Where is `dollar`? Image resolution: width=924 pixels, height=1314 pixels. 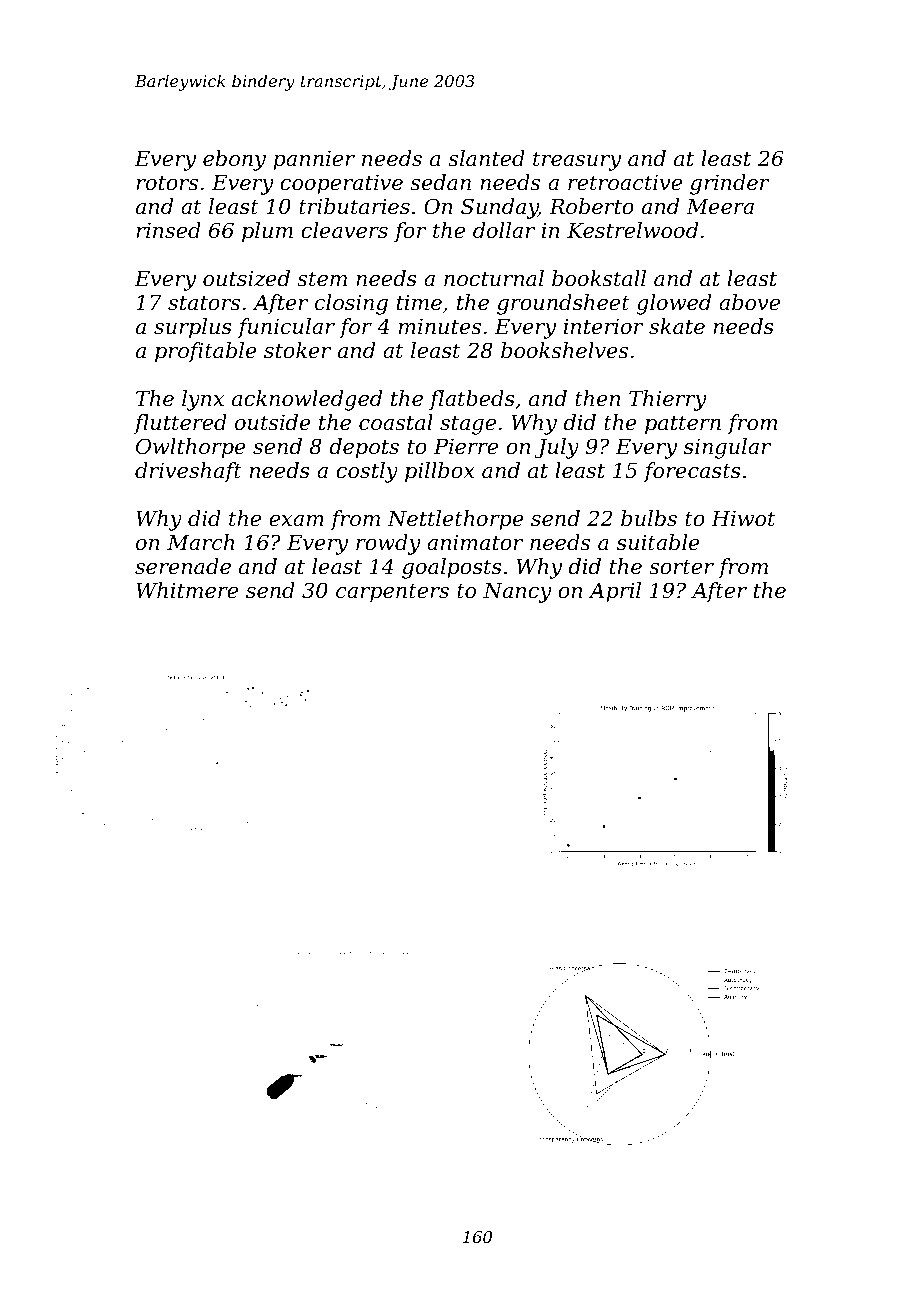
dollar is located at coordinates (504, 230).
